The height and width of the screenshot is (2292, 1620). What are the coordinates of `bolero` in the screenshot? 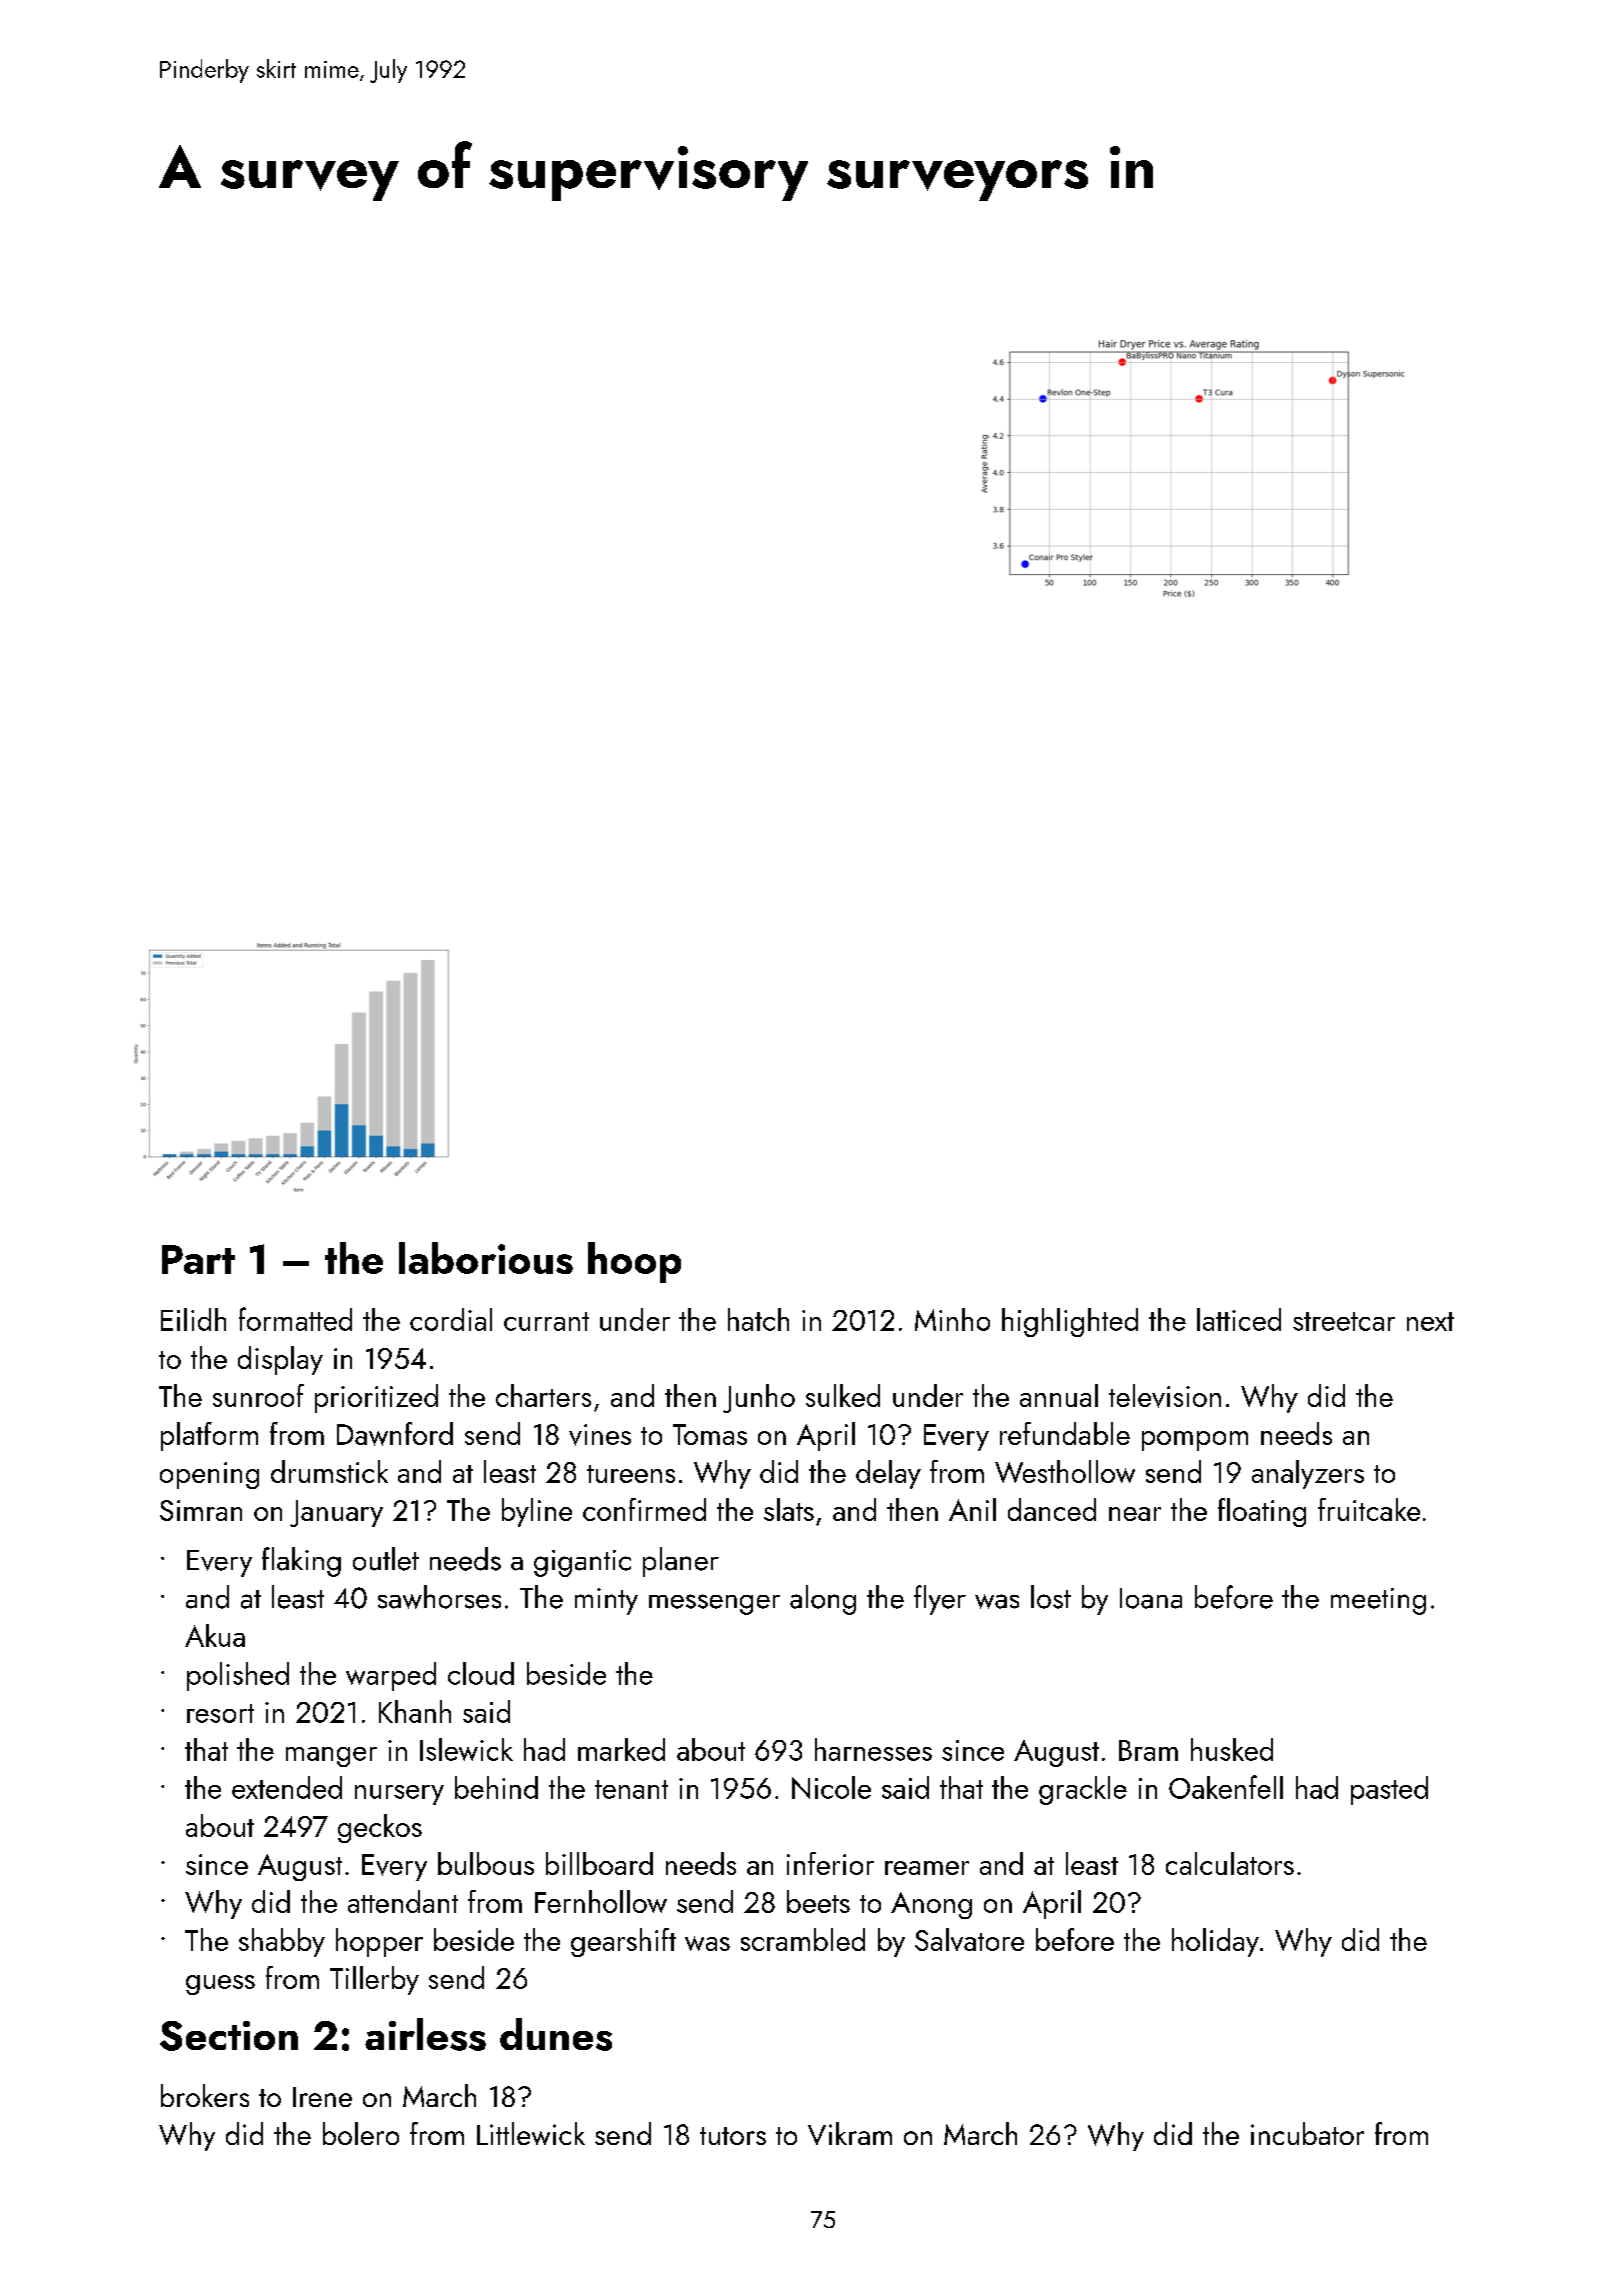 It's located at (361, 2133).
